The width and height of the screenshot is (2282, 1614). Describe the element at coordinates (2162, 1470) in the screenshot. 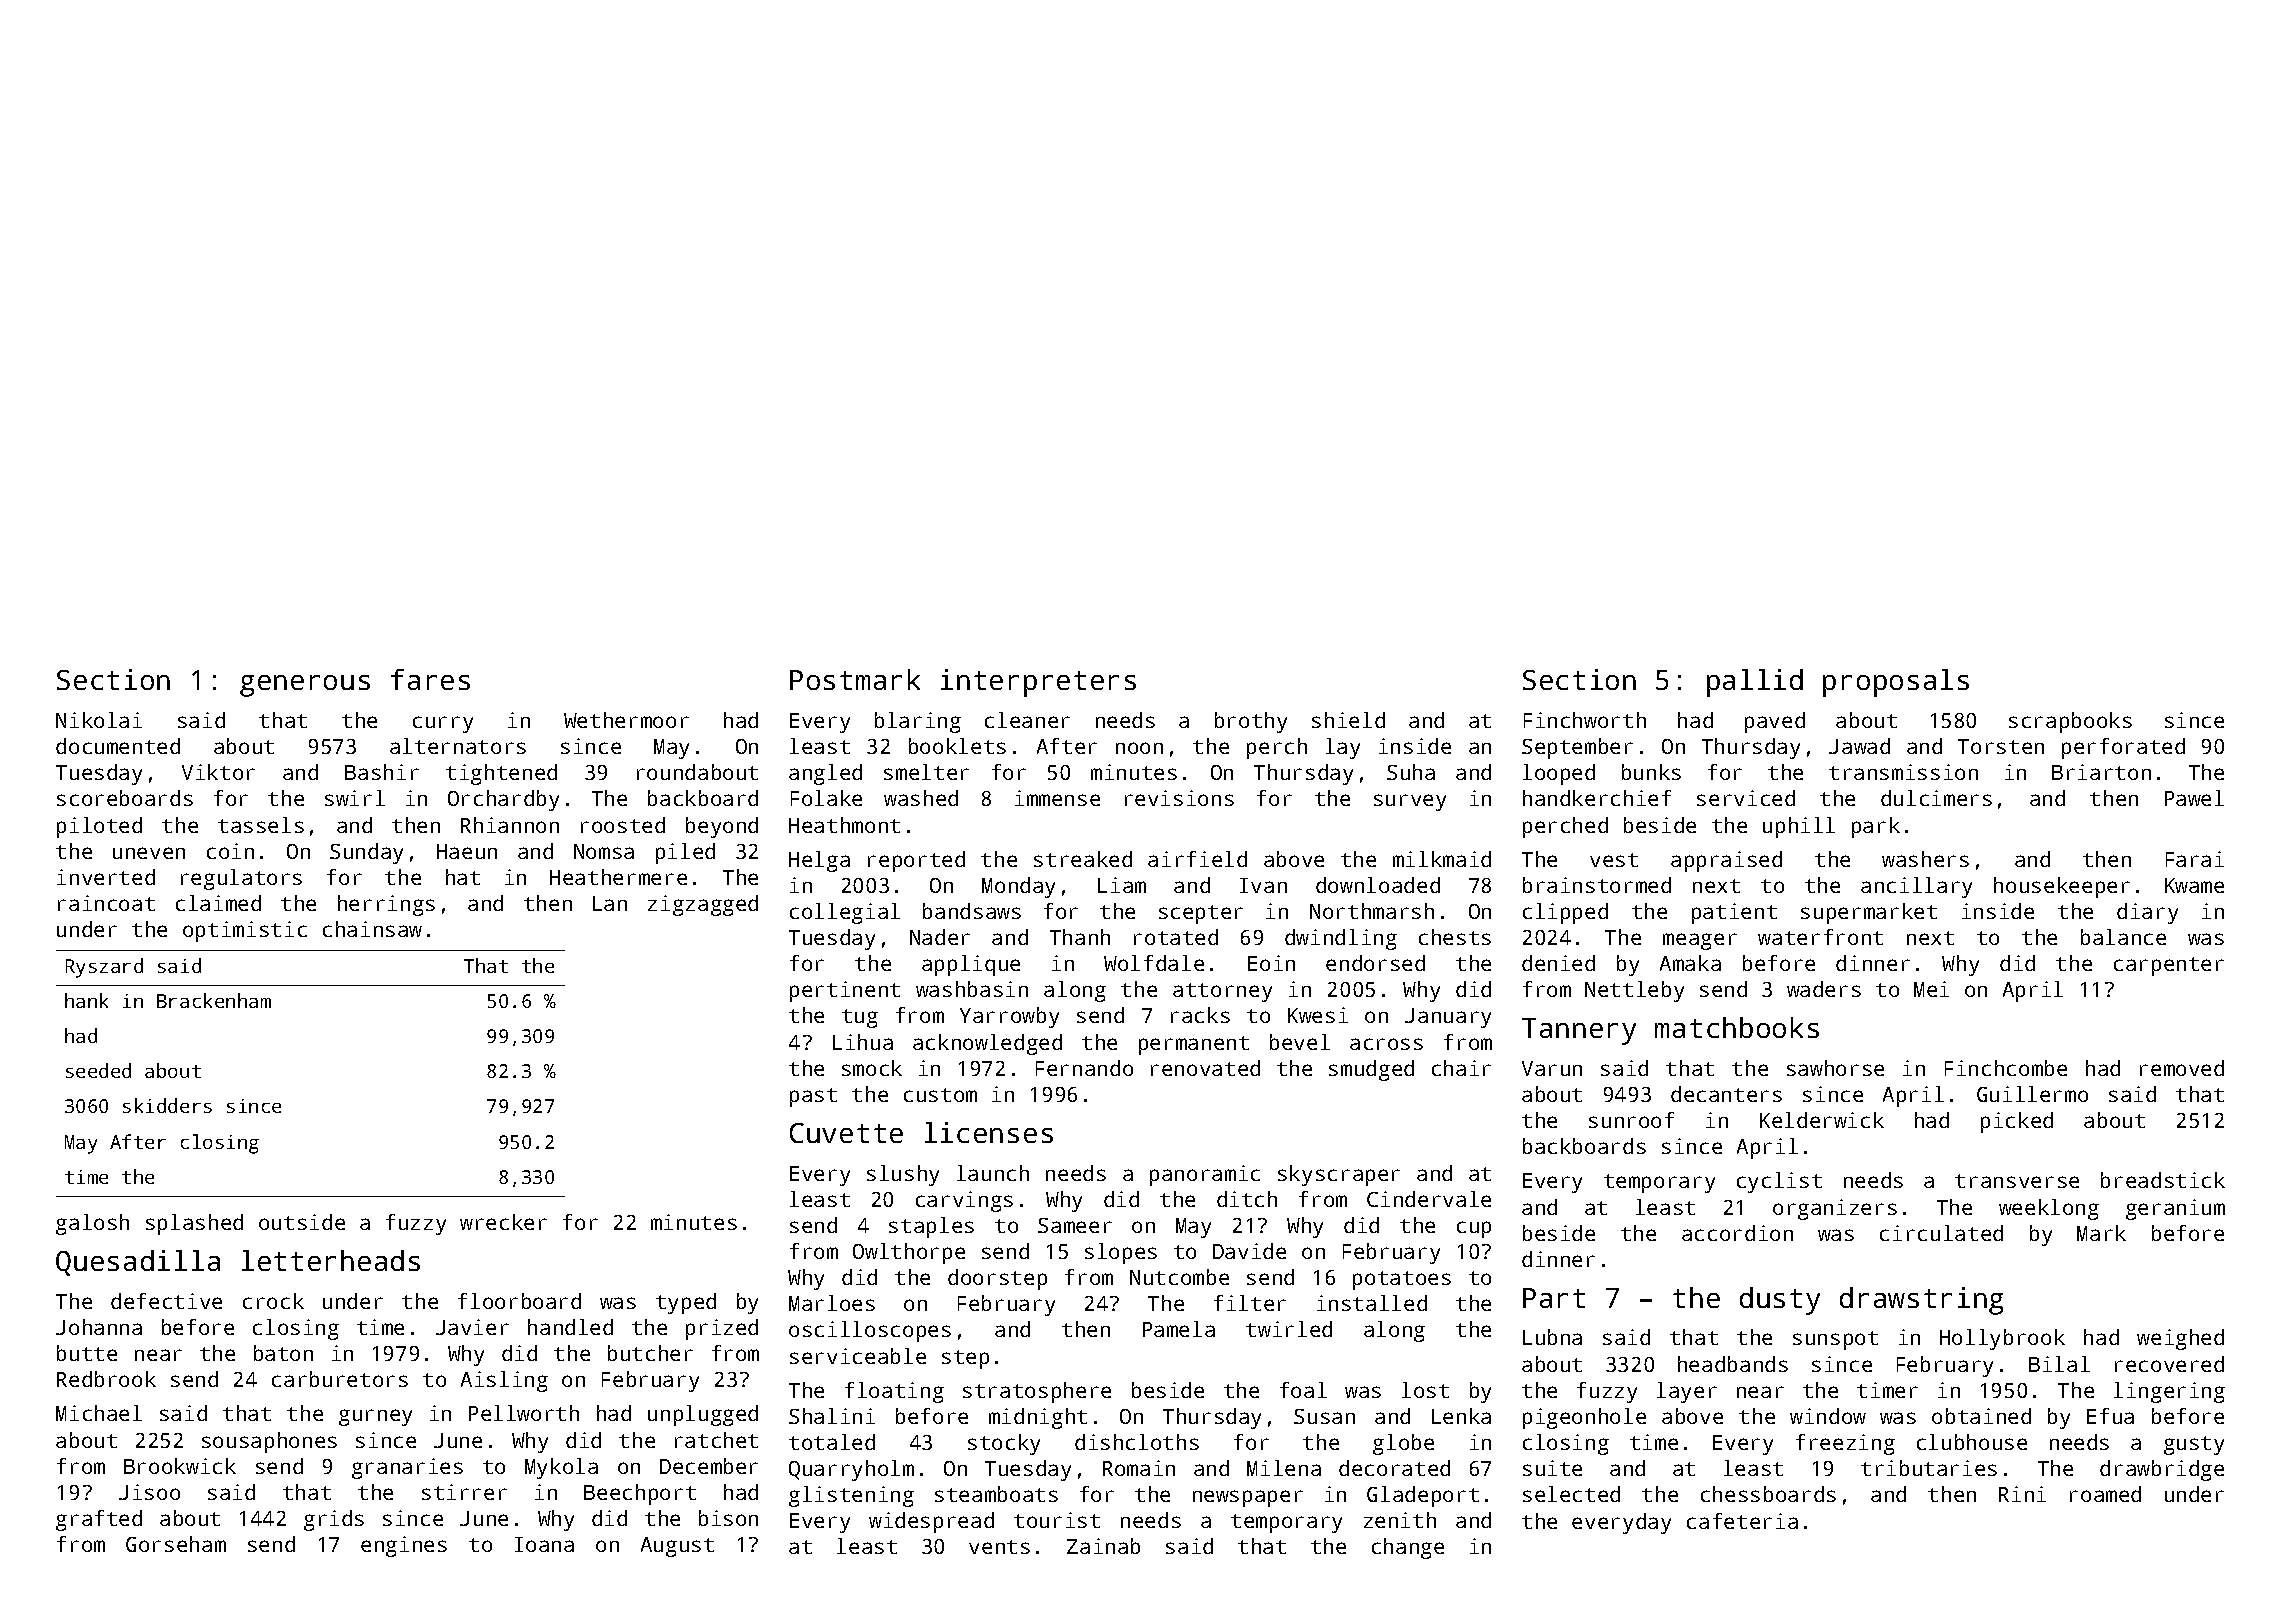

I see `drawbridge` at that location.
